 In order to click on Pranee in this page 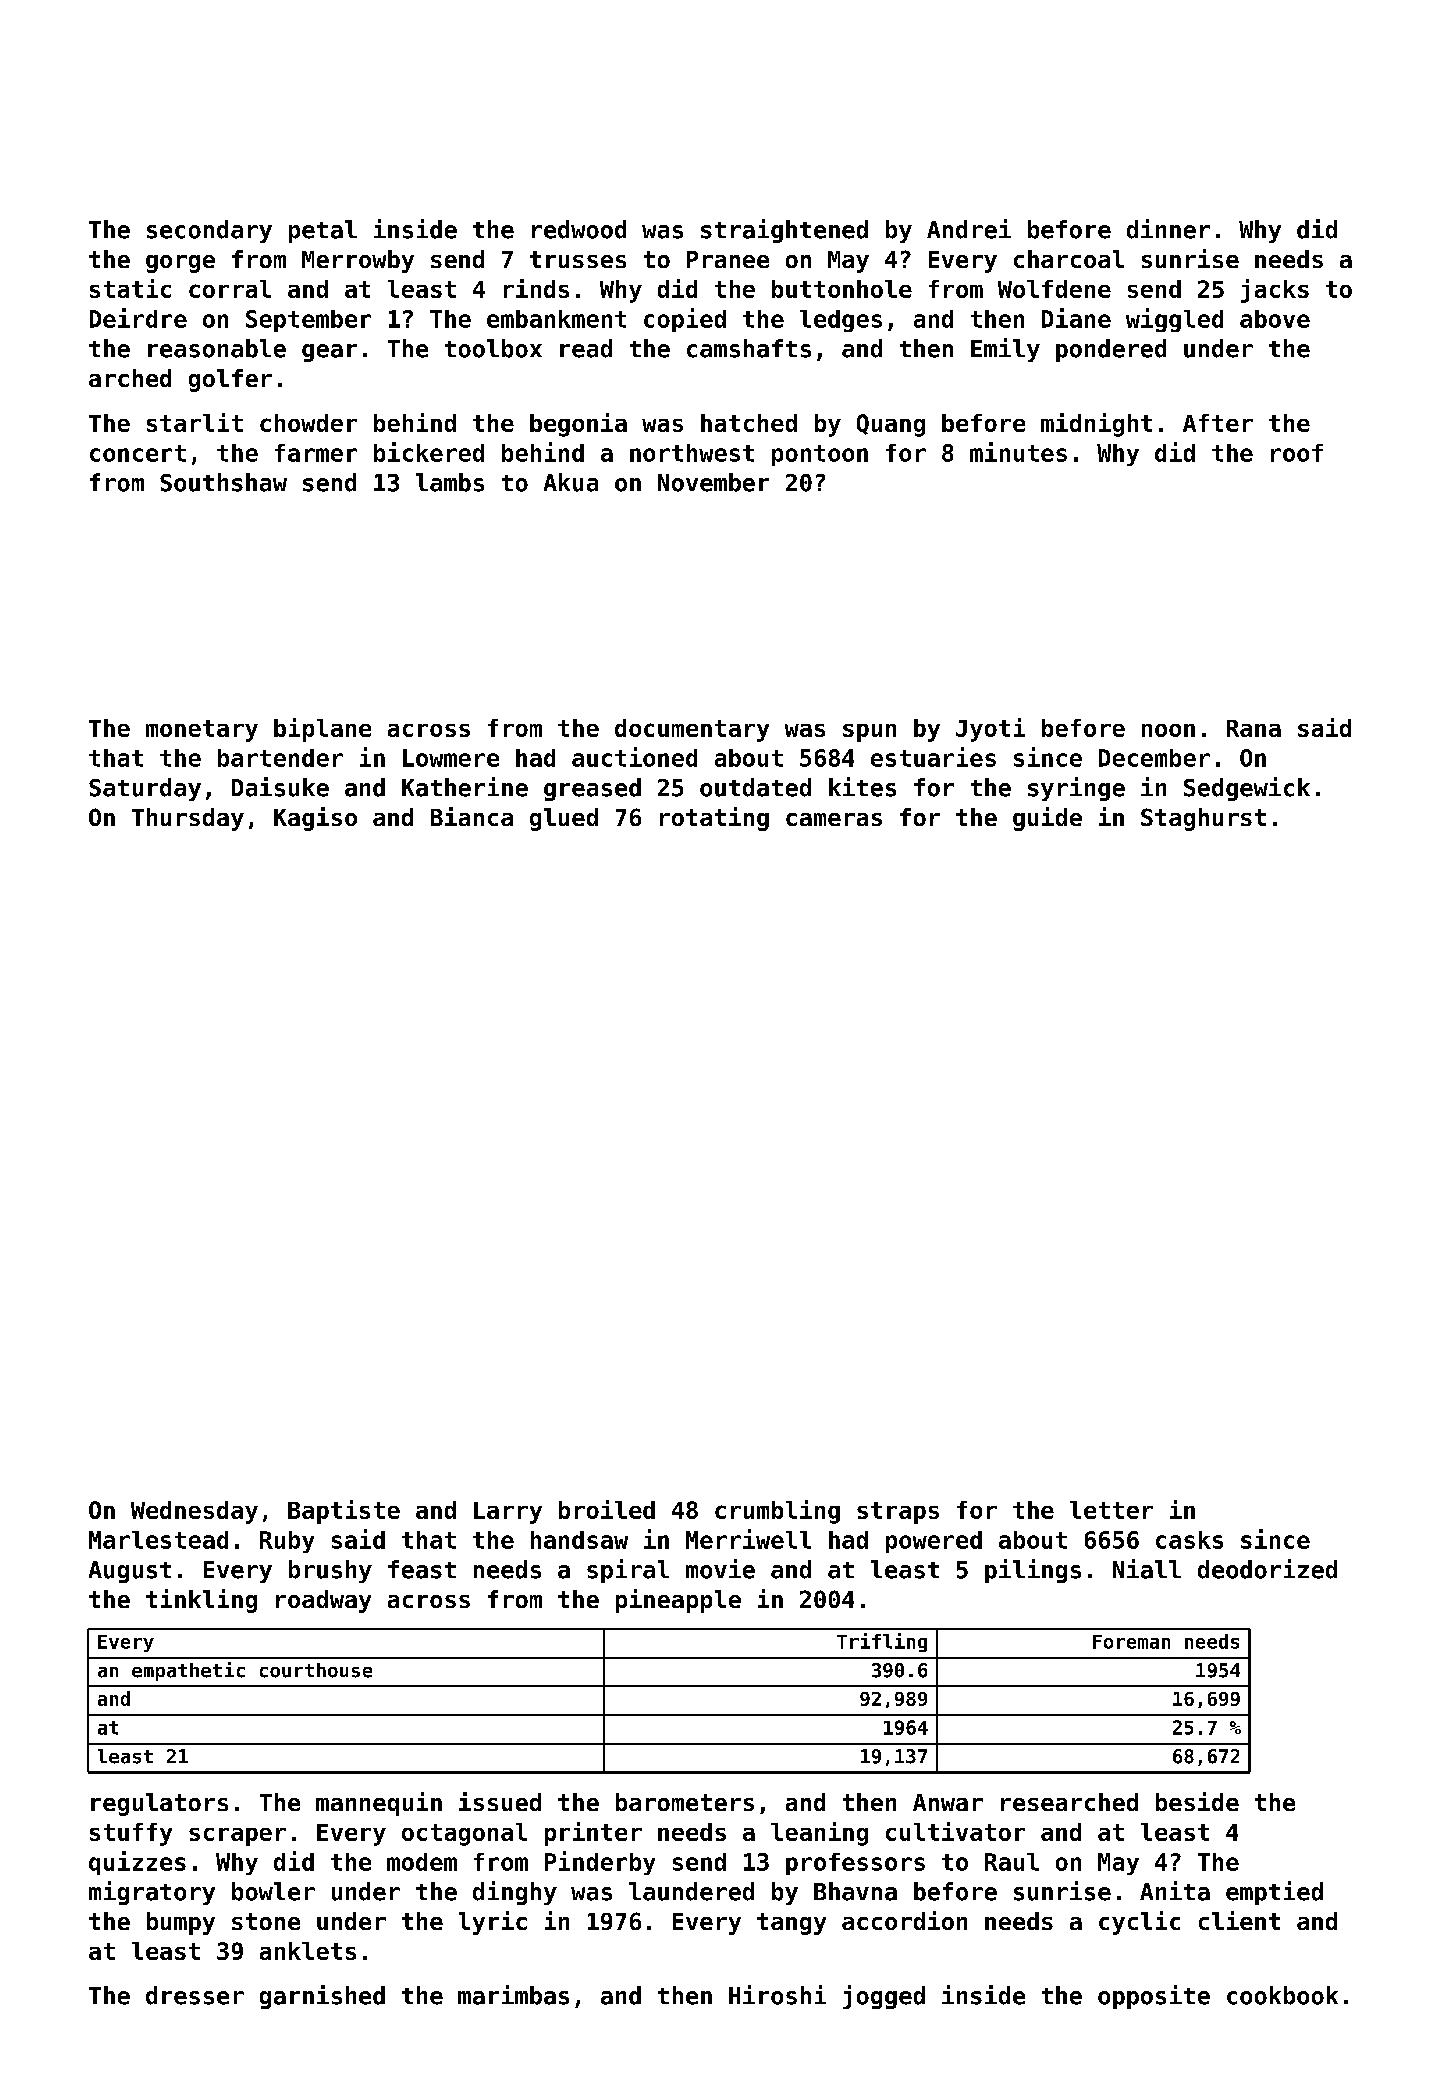, I will do `click(728, 259)`.
